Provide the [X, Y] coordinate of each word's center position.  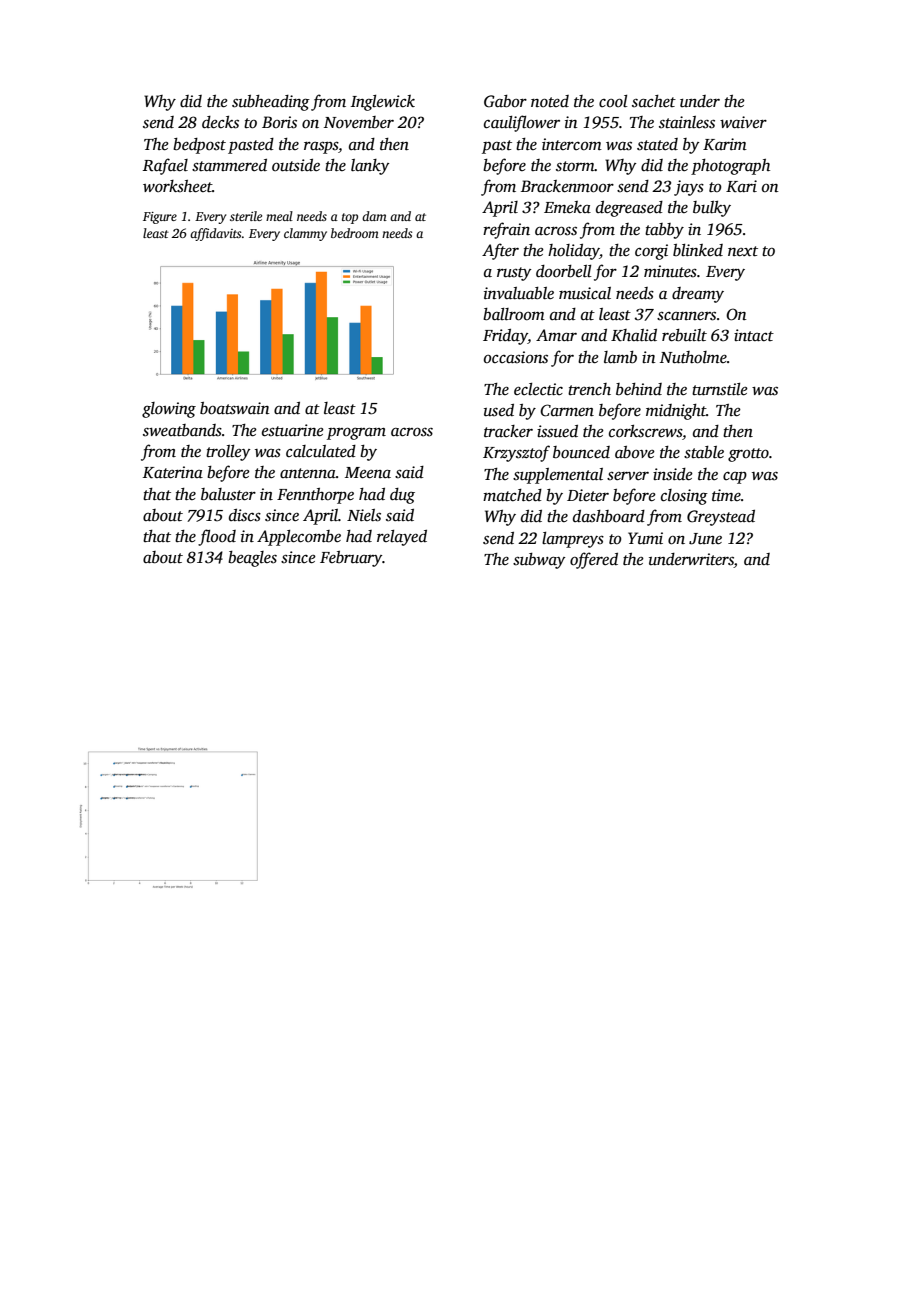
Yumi [645, 538]
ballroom [514, 314]
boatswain [235, 408]
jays [689, 188]
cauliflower [522, 123]
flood [217, 537]
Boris [279, 122]
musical [585, 293]
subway [539, 561]
